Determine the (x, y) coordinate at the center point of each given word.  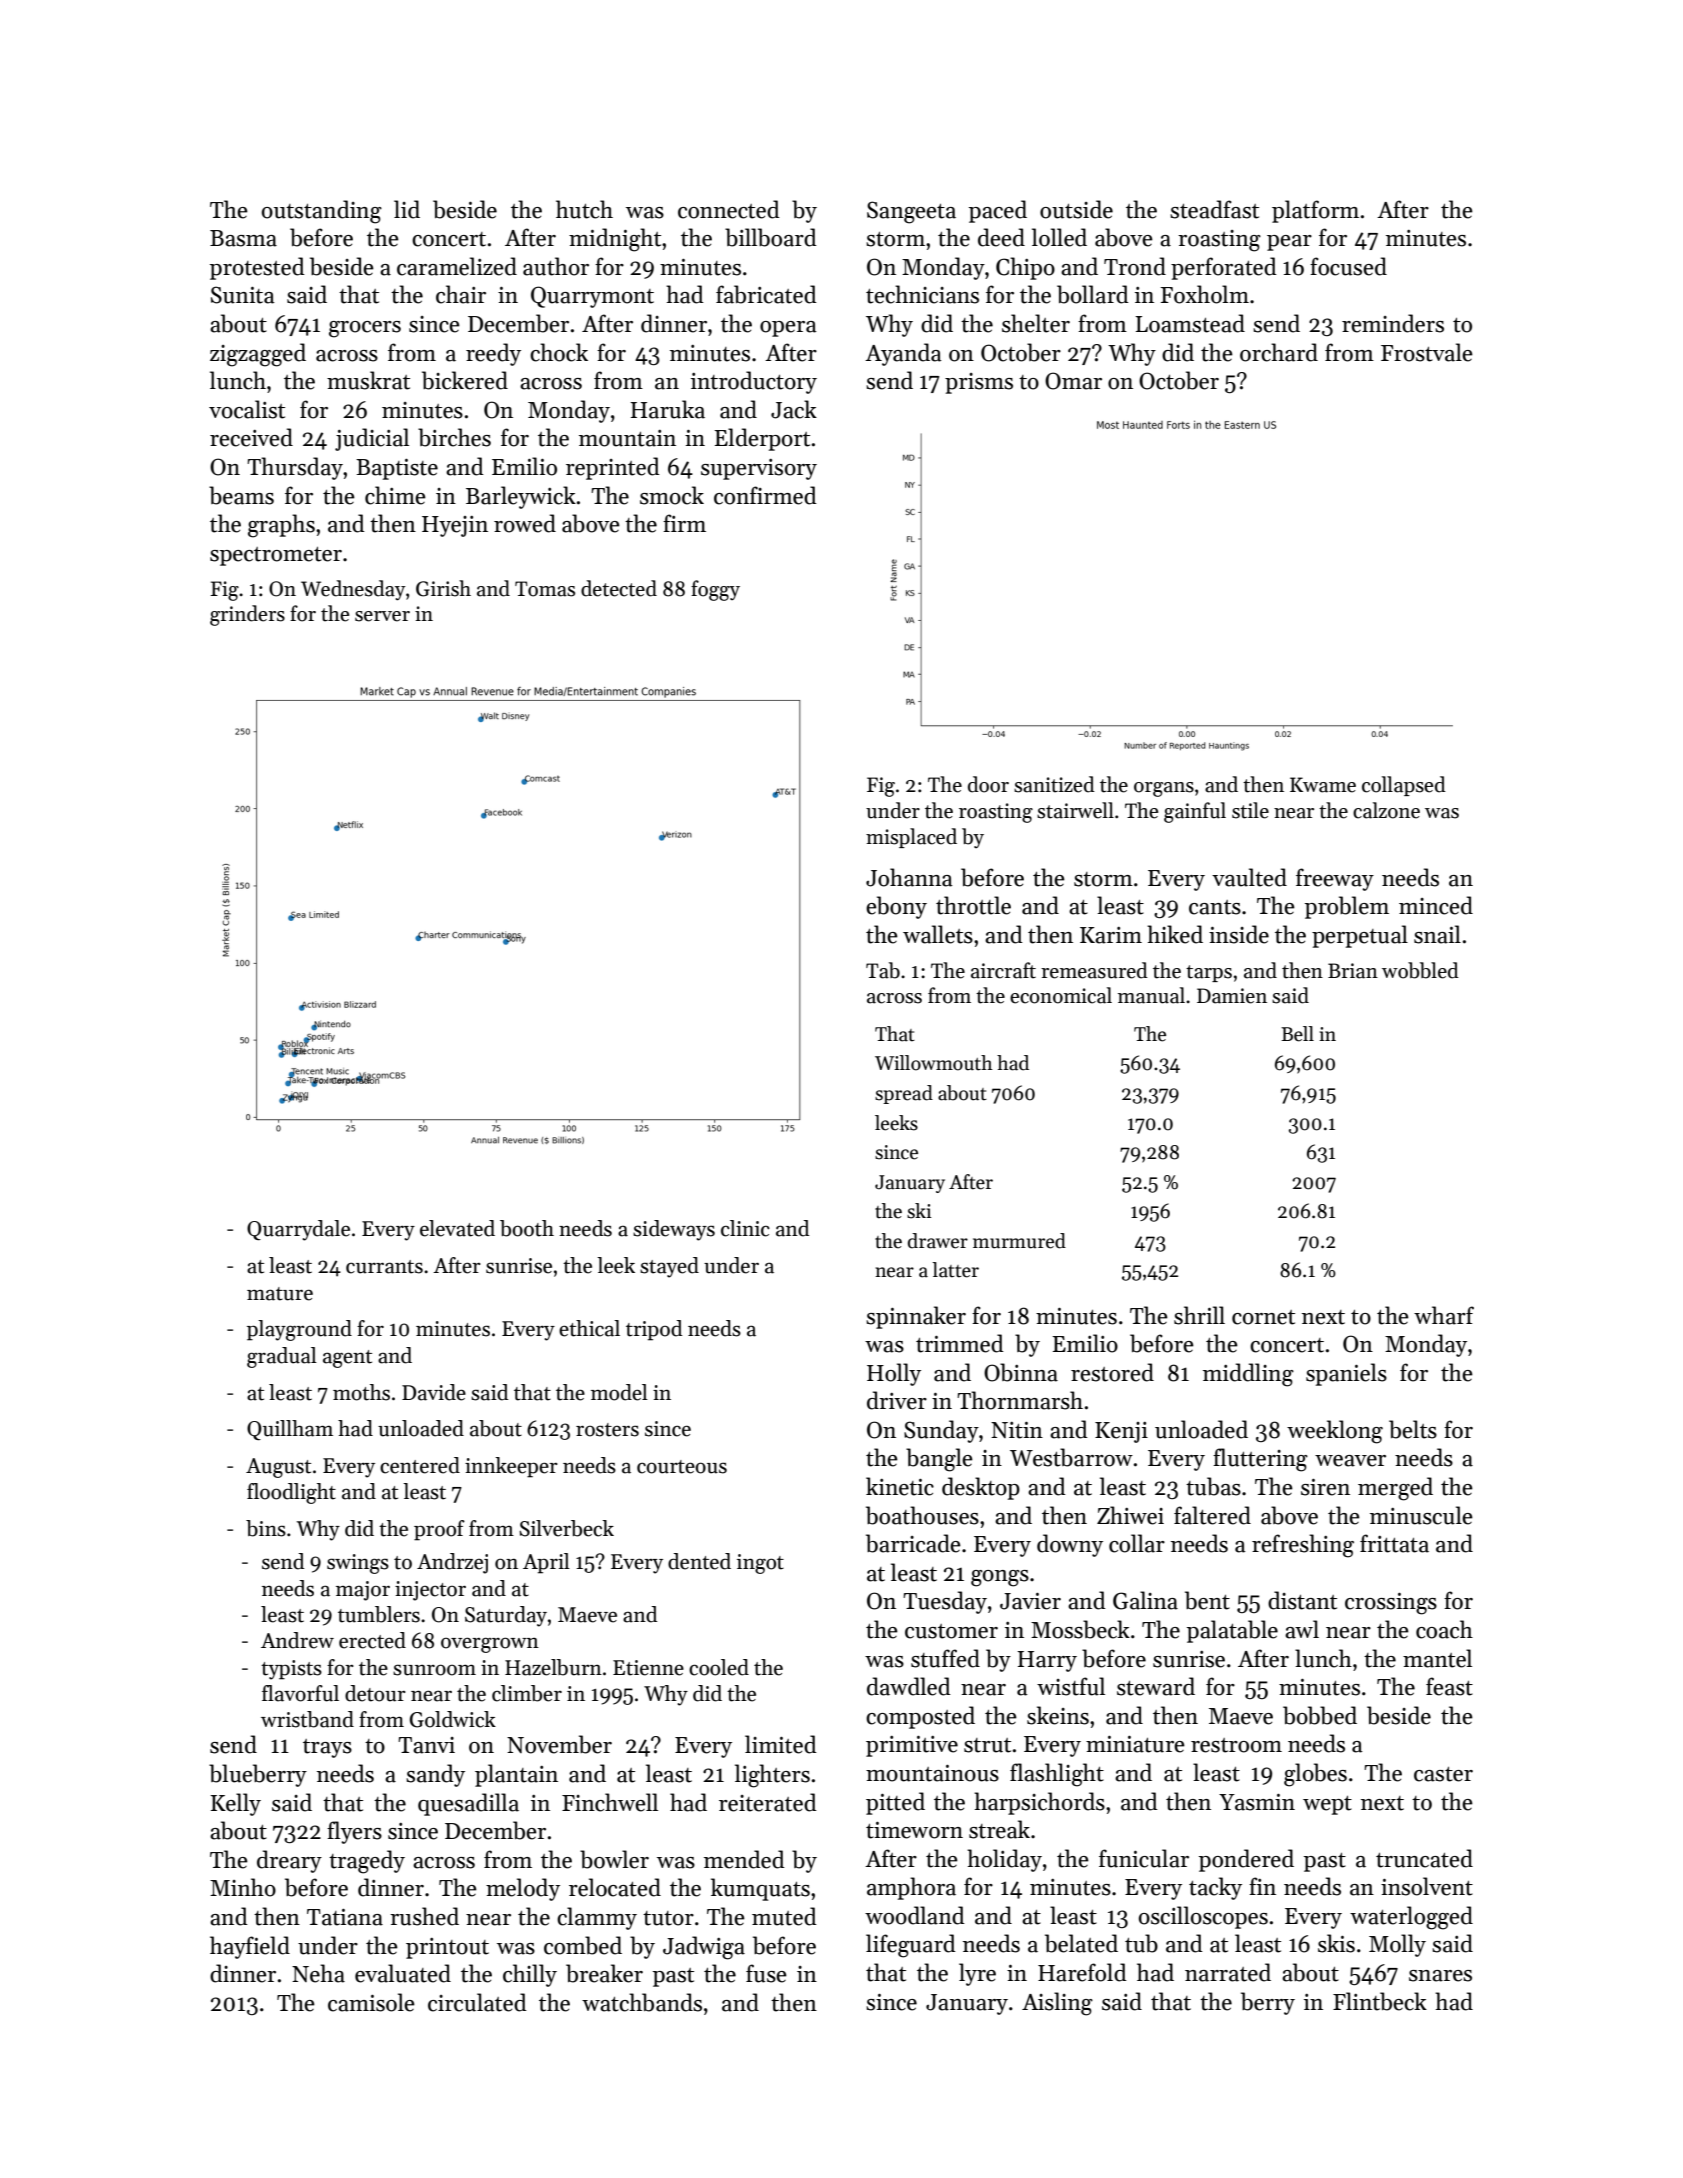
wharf (1444, 1315)
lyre (977, 1974)
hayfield (250, 1947)
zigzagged (258, 355)
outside (1076, 209)
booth (527, 1228)
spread (904, 1094)
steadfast (1214, 209)
